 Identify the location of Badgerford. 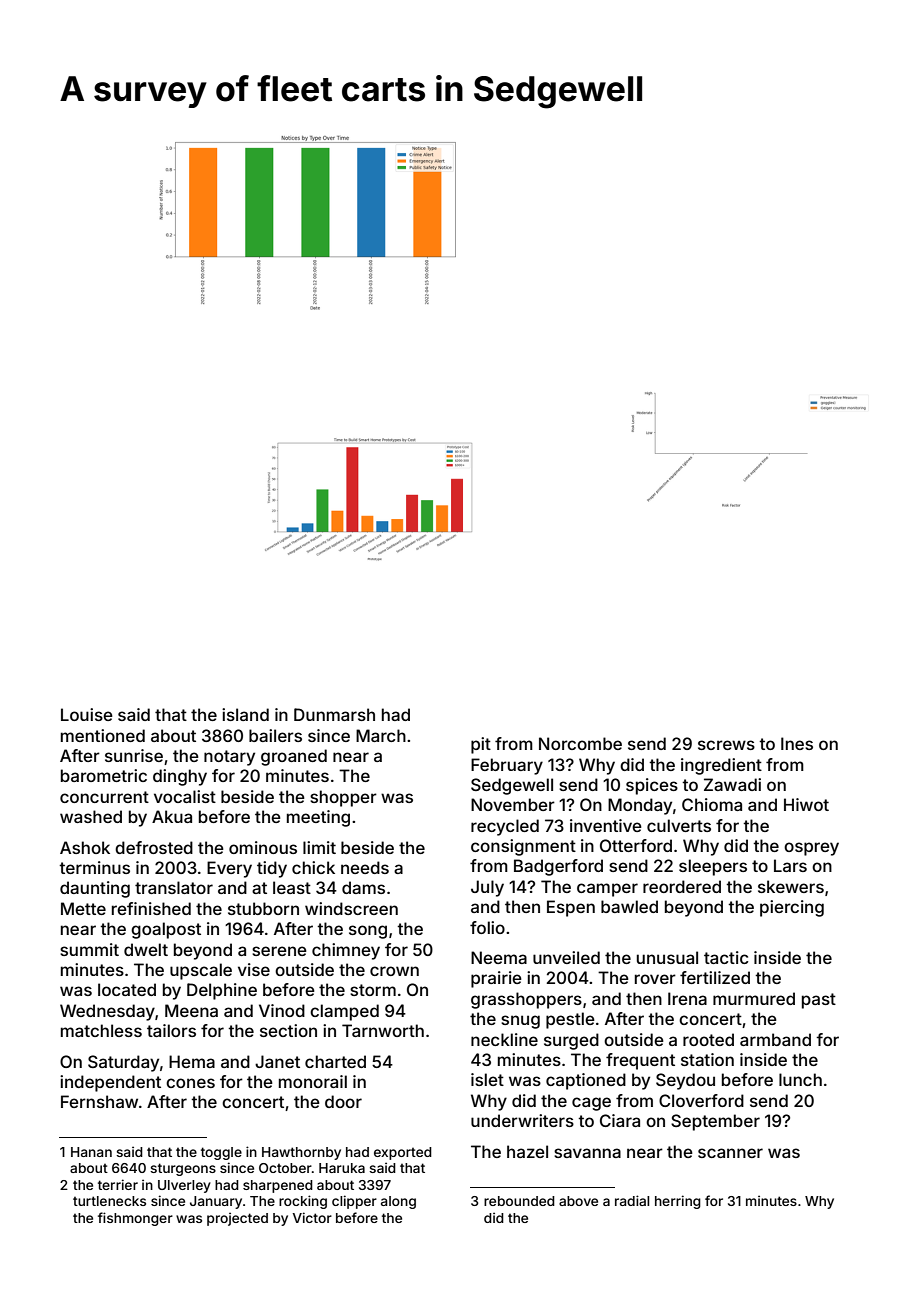
(558, 867).
